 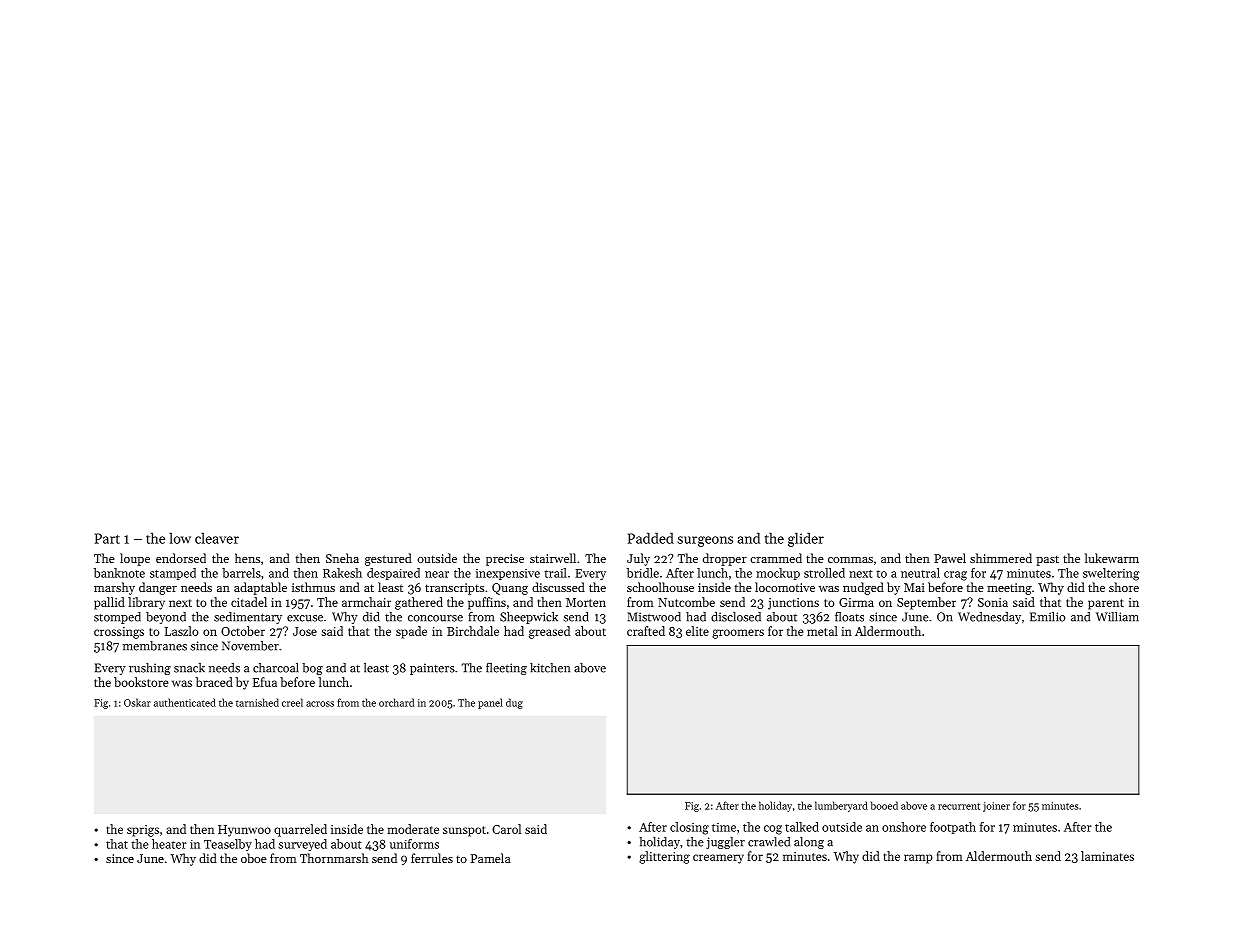 I want to click on stairwell, so click(x=553, y=558).
